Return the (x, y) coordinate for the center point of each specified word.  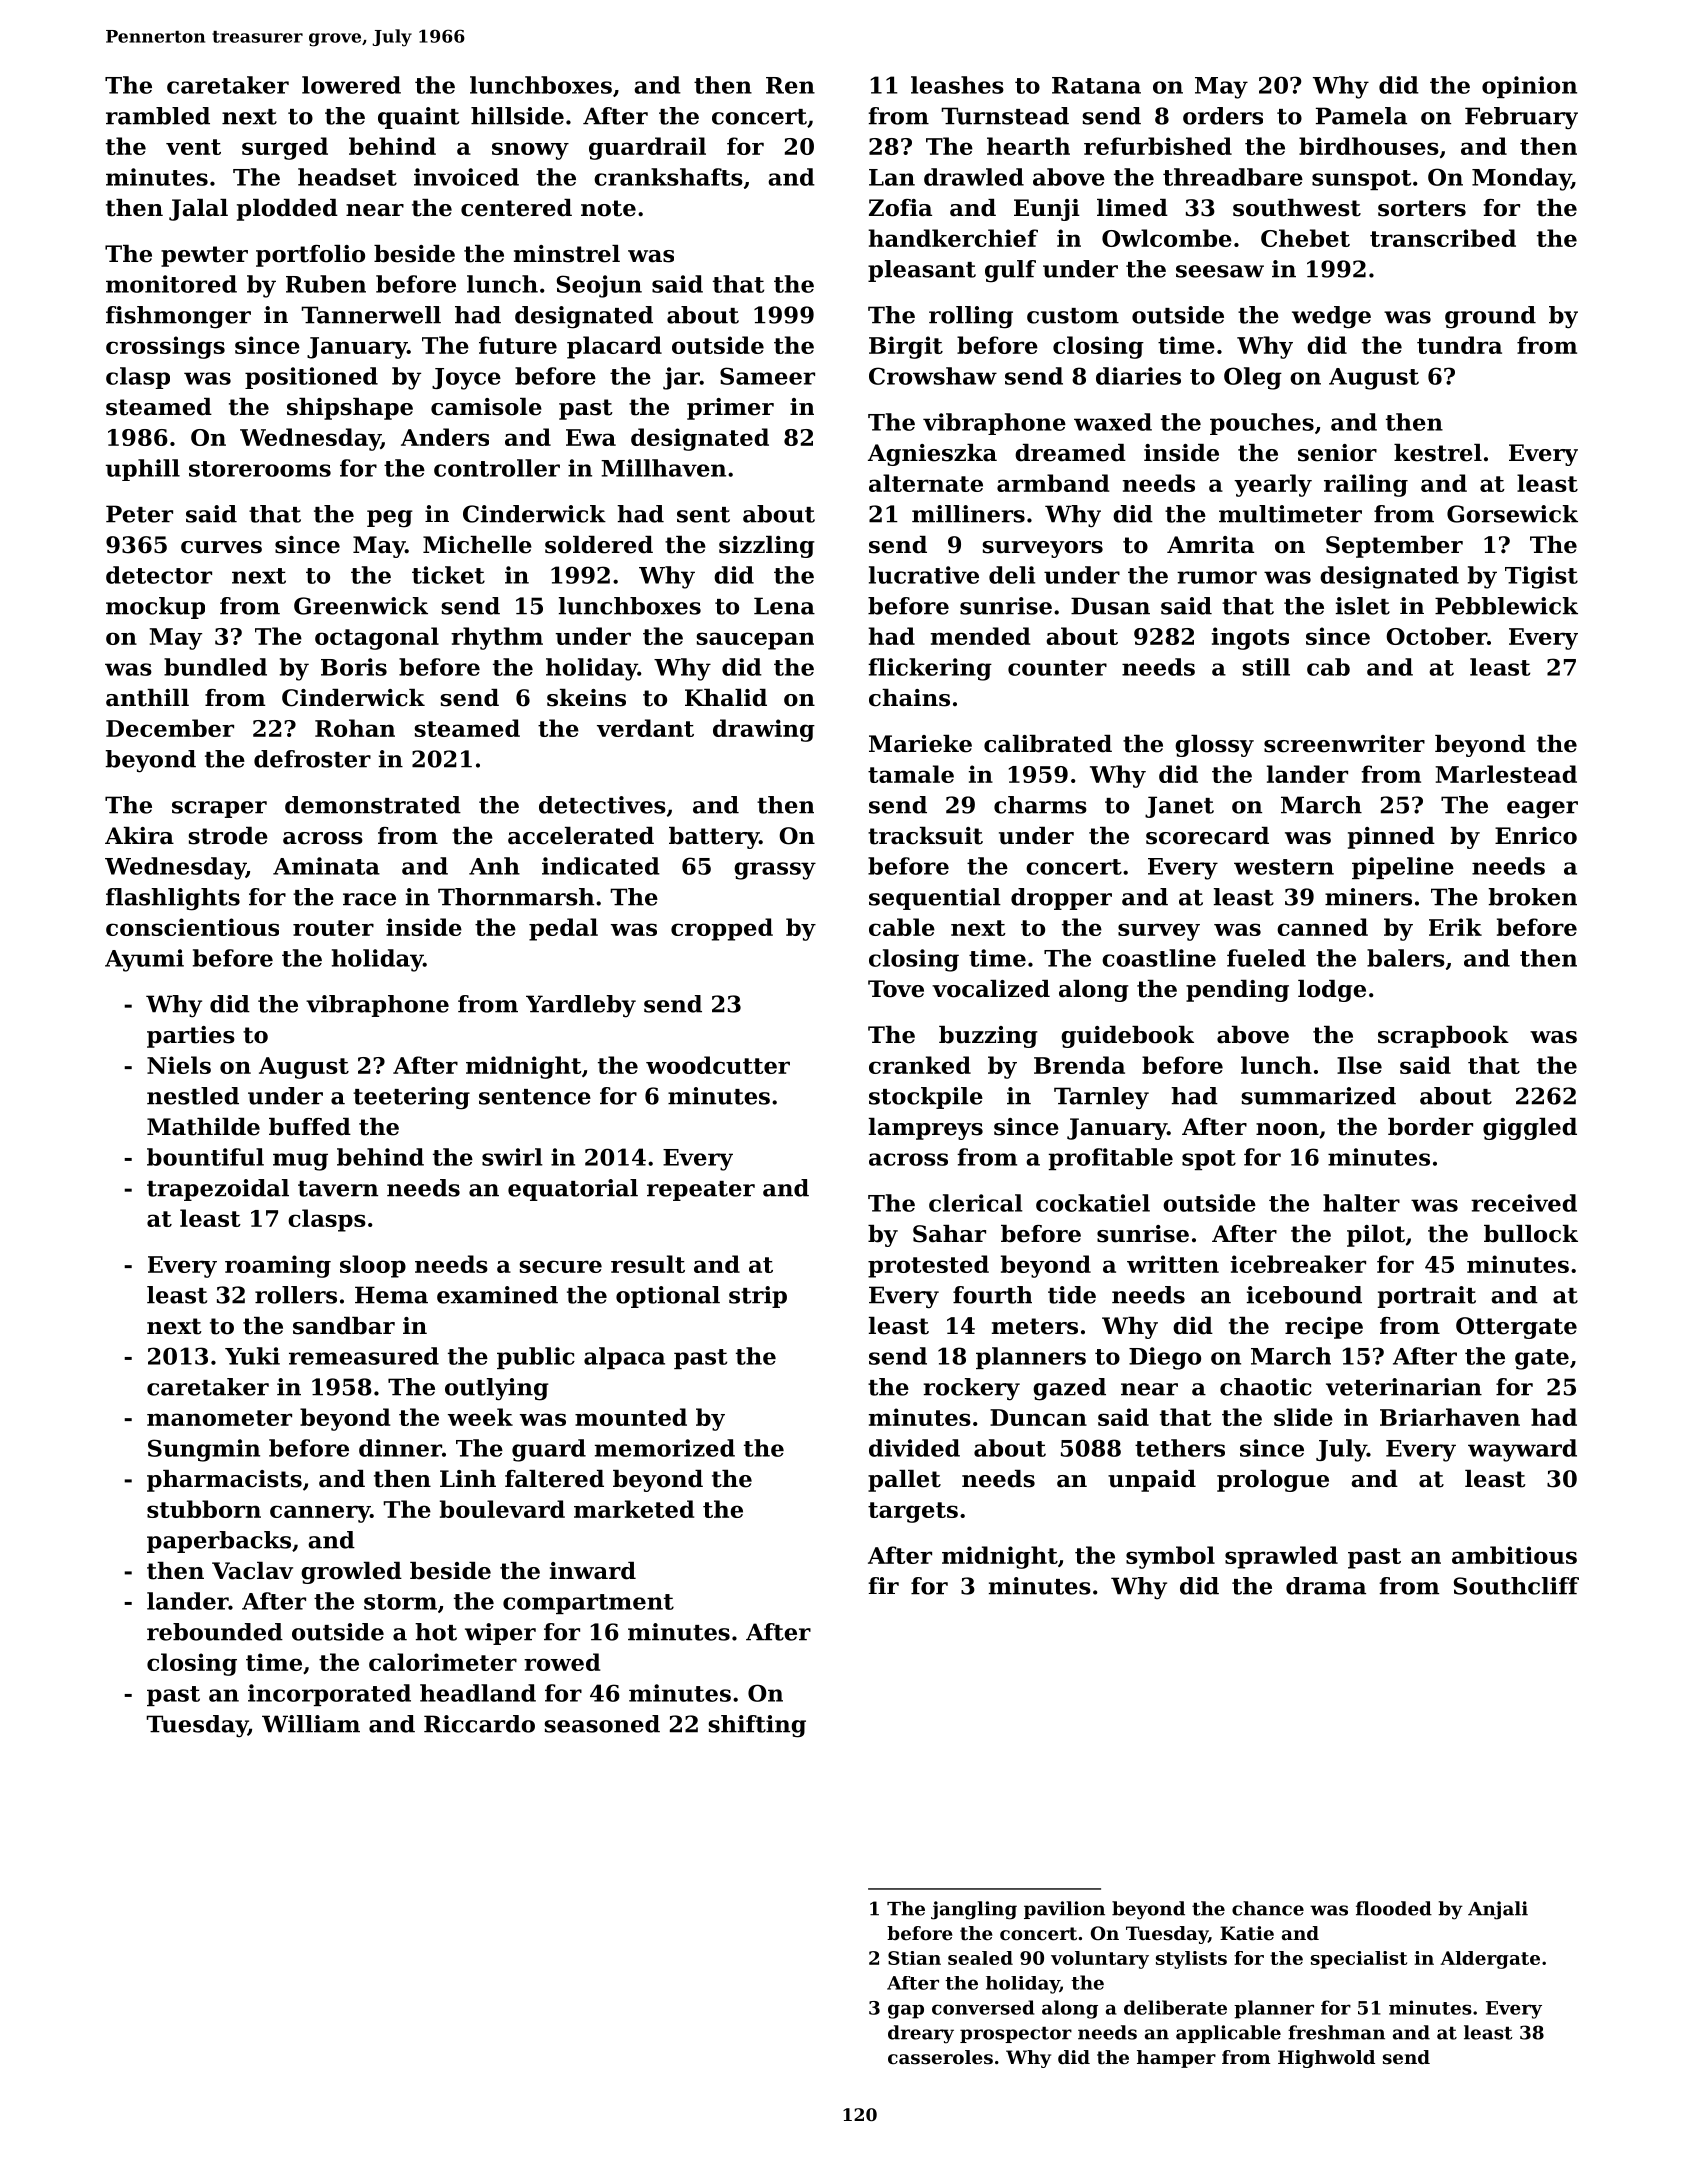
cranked (920, 1065)
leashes (957, 85)
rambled (158, 116)
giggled (1530, 1129)
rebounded (215, 1632)
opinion (1529, 87)
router (333, 928)
